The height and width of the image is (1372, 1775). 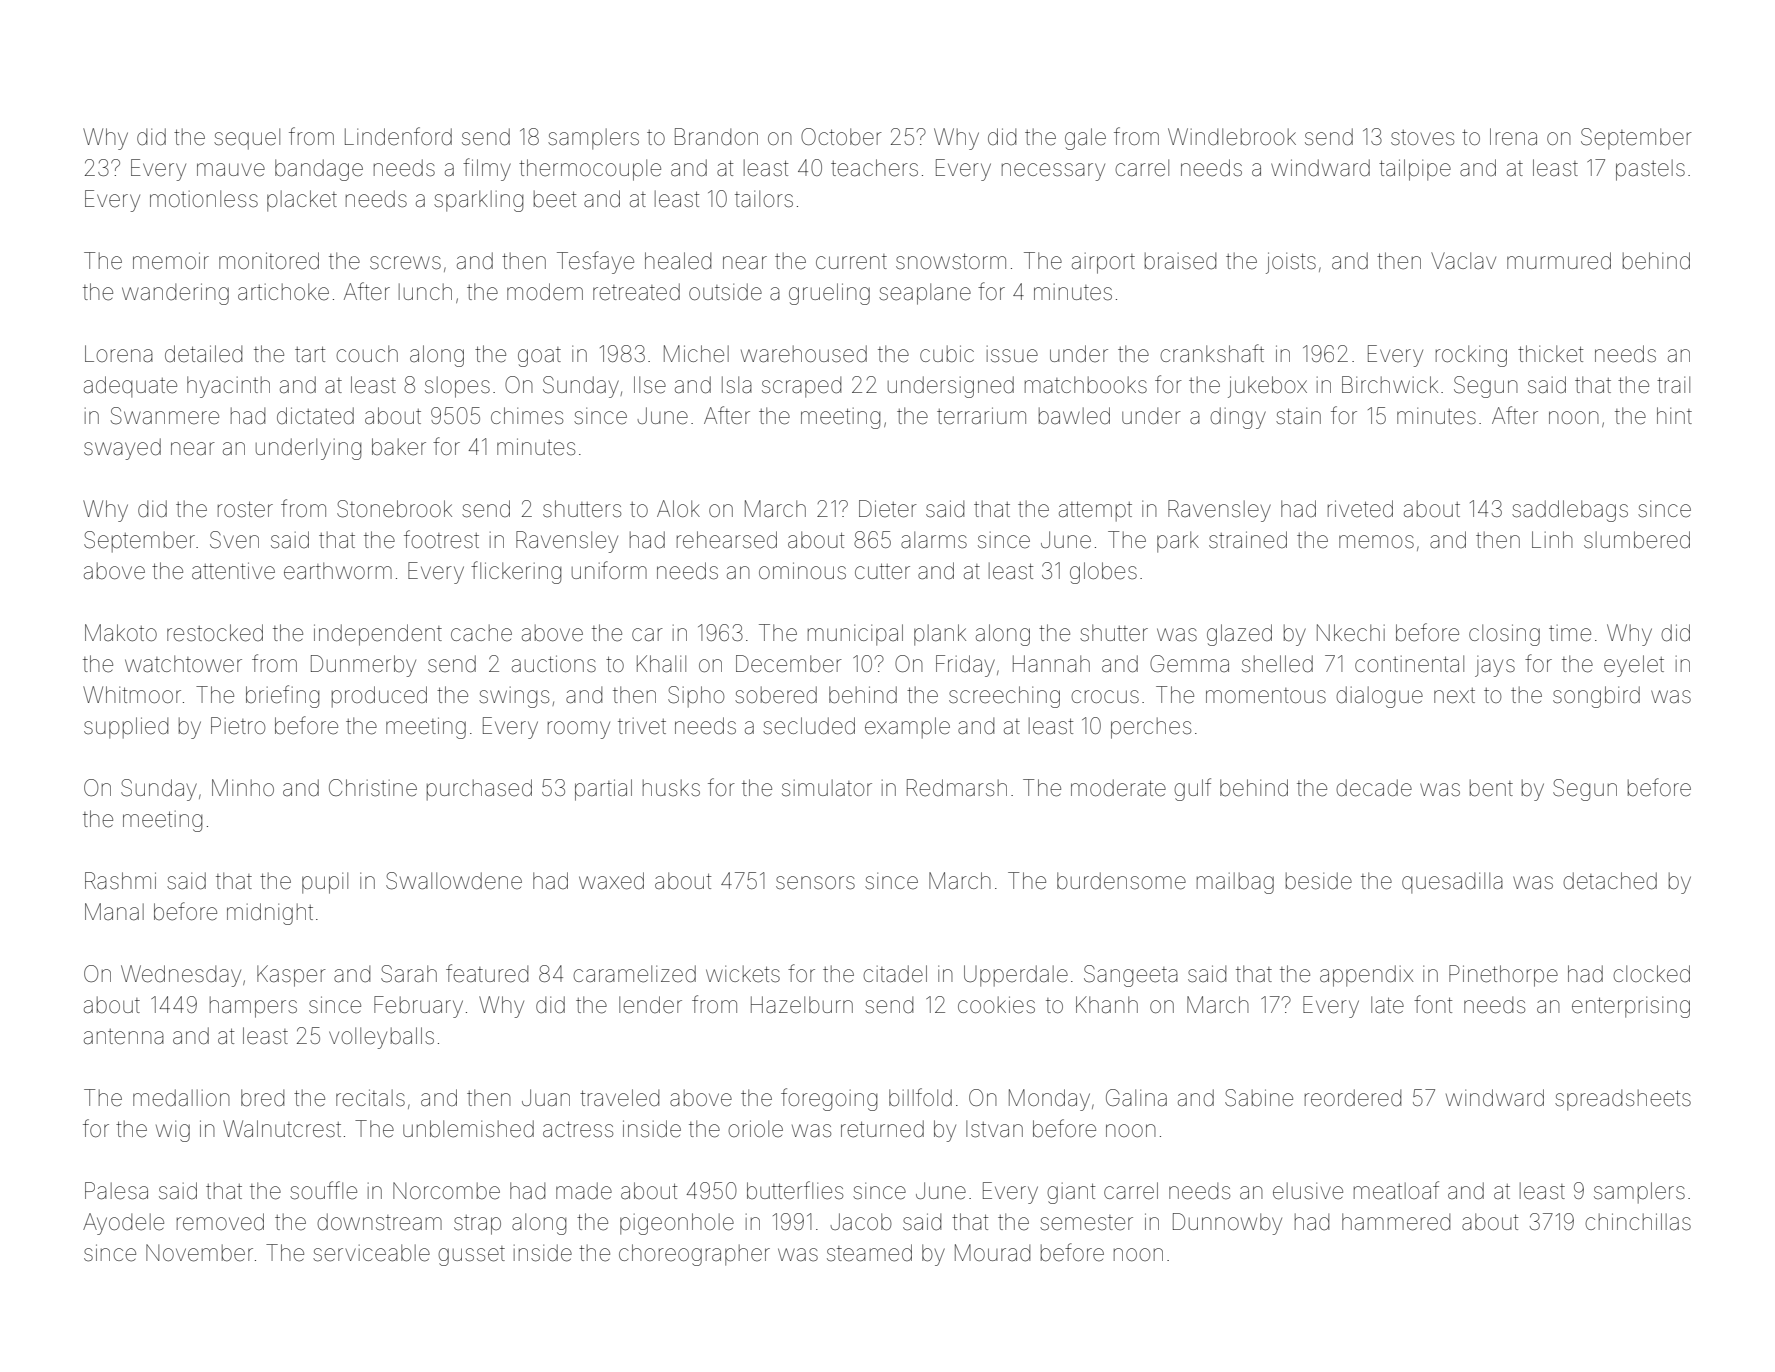 I want to click on medallion, so click(x=181, y=1098).
